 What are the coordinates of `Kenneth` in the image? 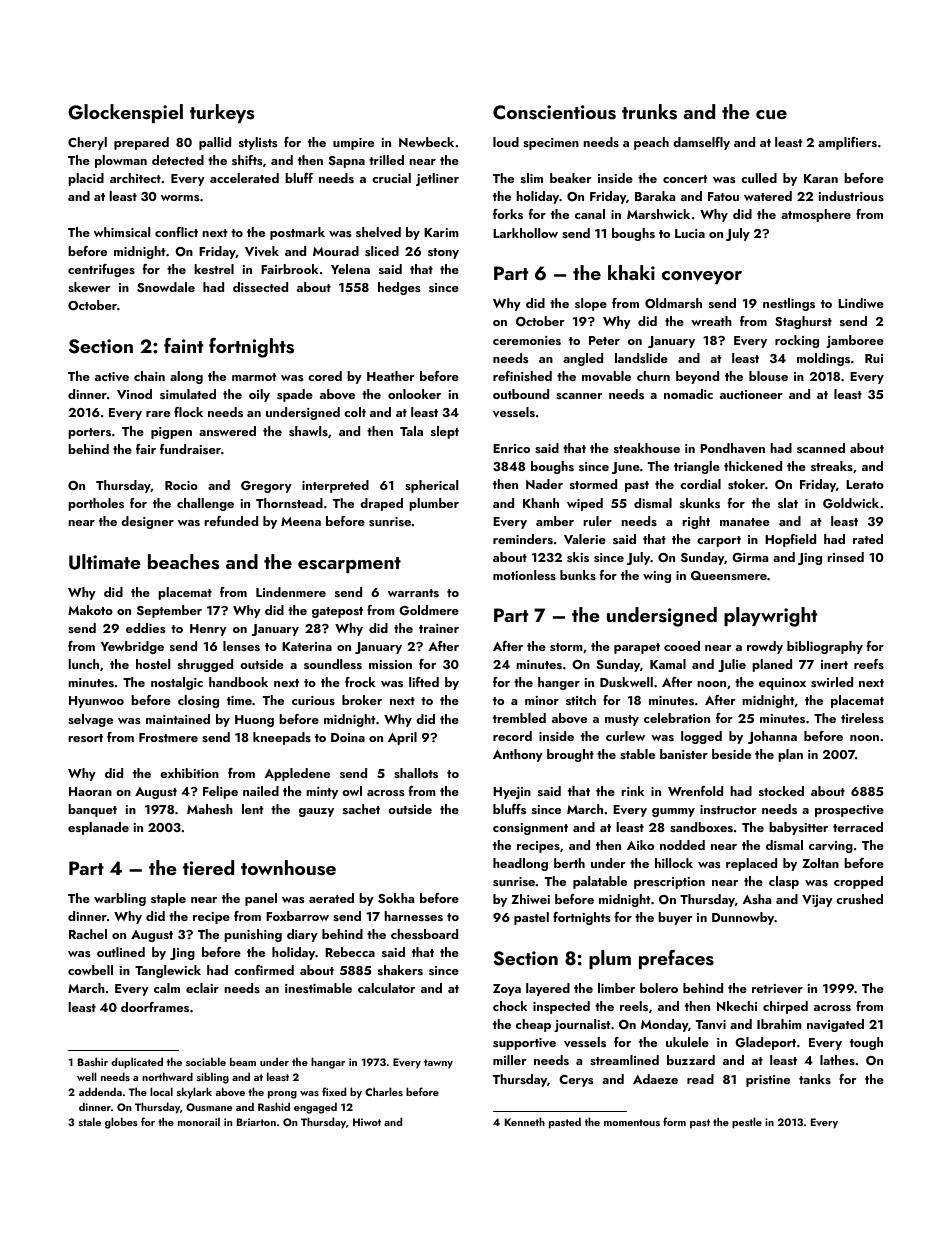 It's located at (525, 1121).
